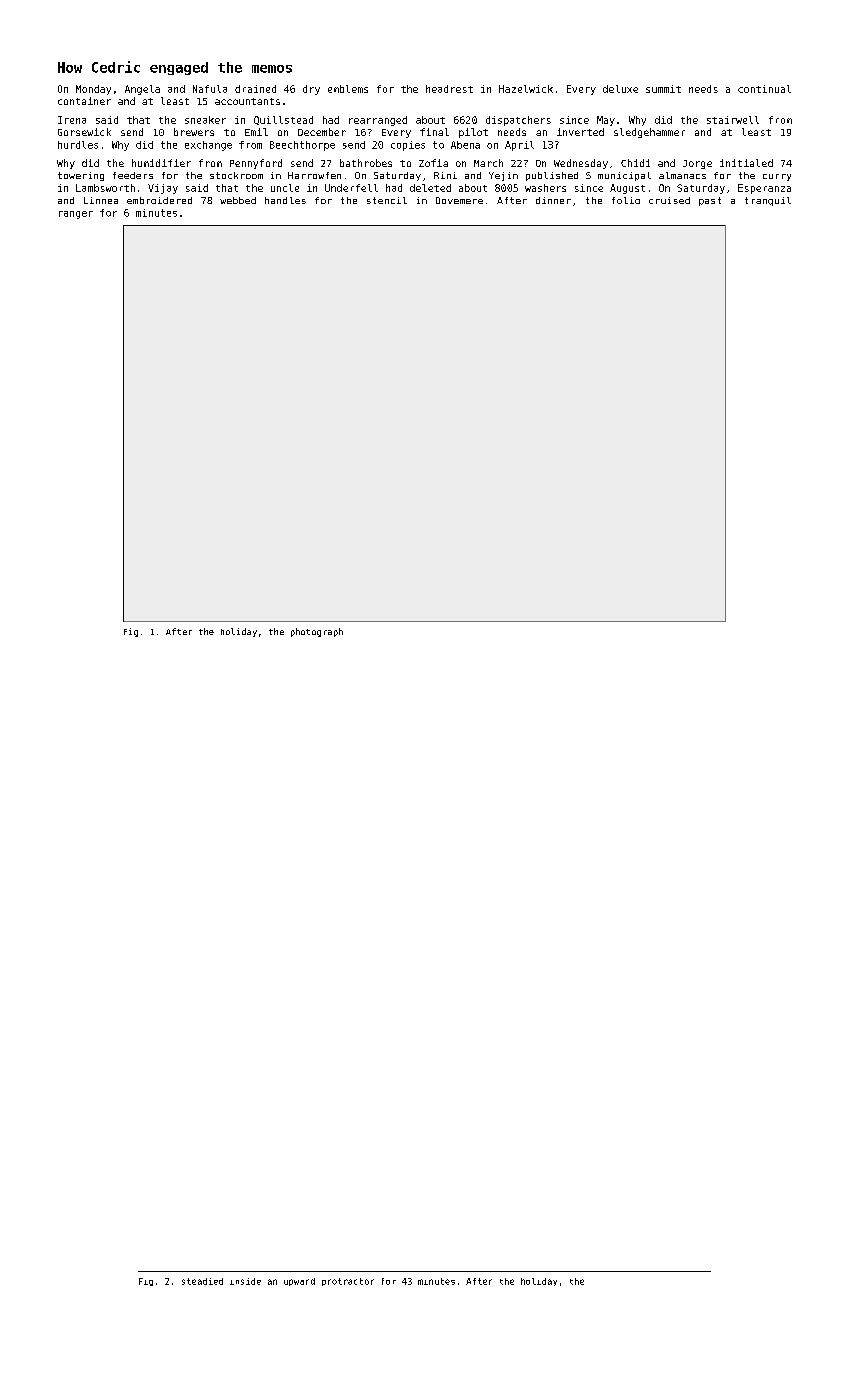 The width and height of the screenshot is (849, 1400). I want to click on Monday, so click(93, 90).
